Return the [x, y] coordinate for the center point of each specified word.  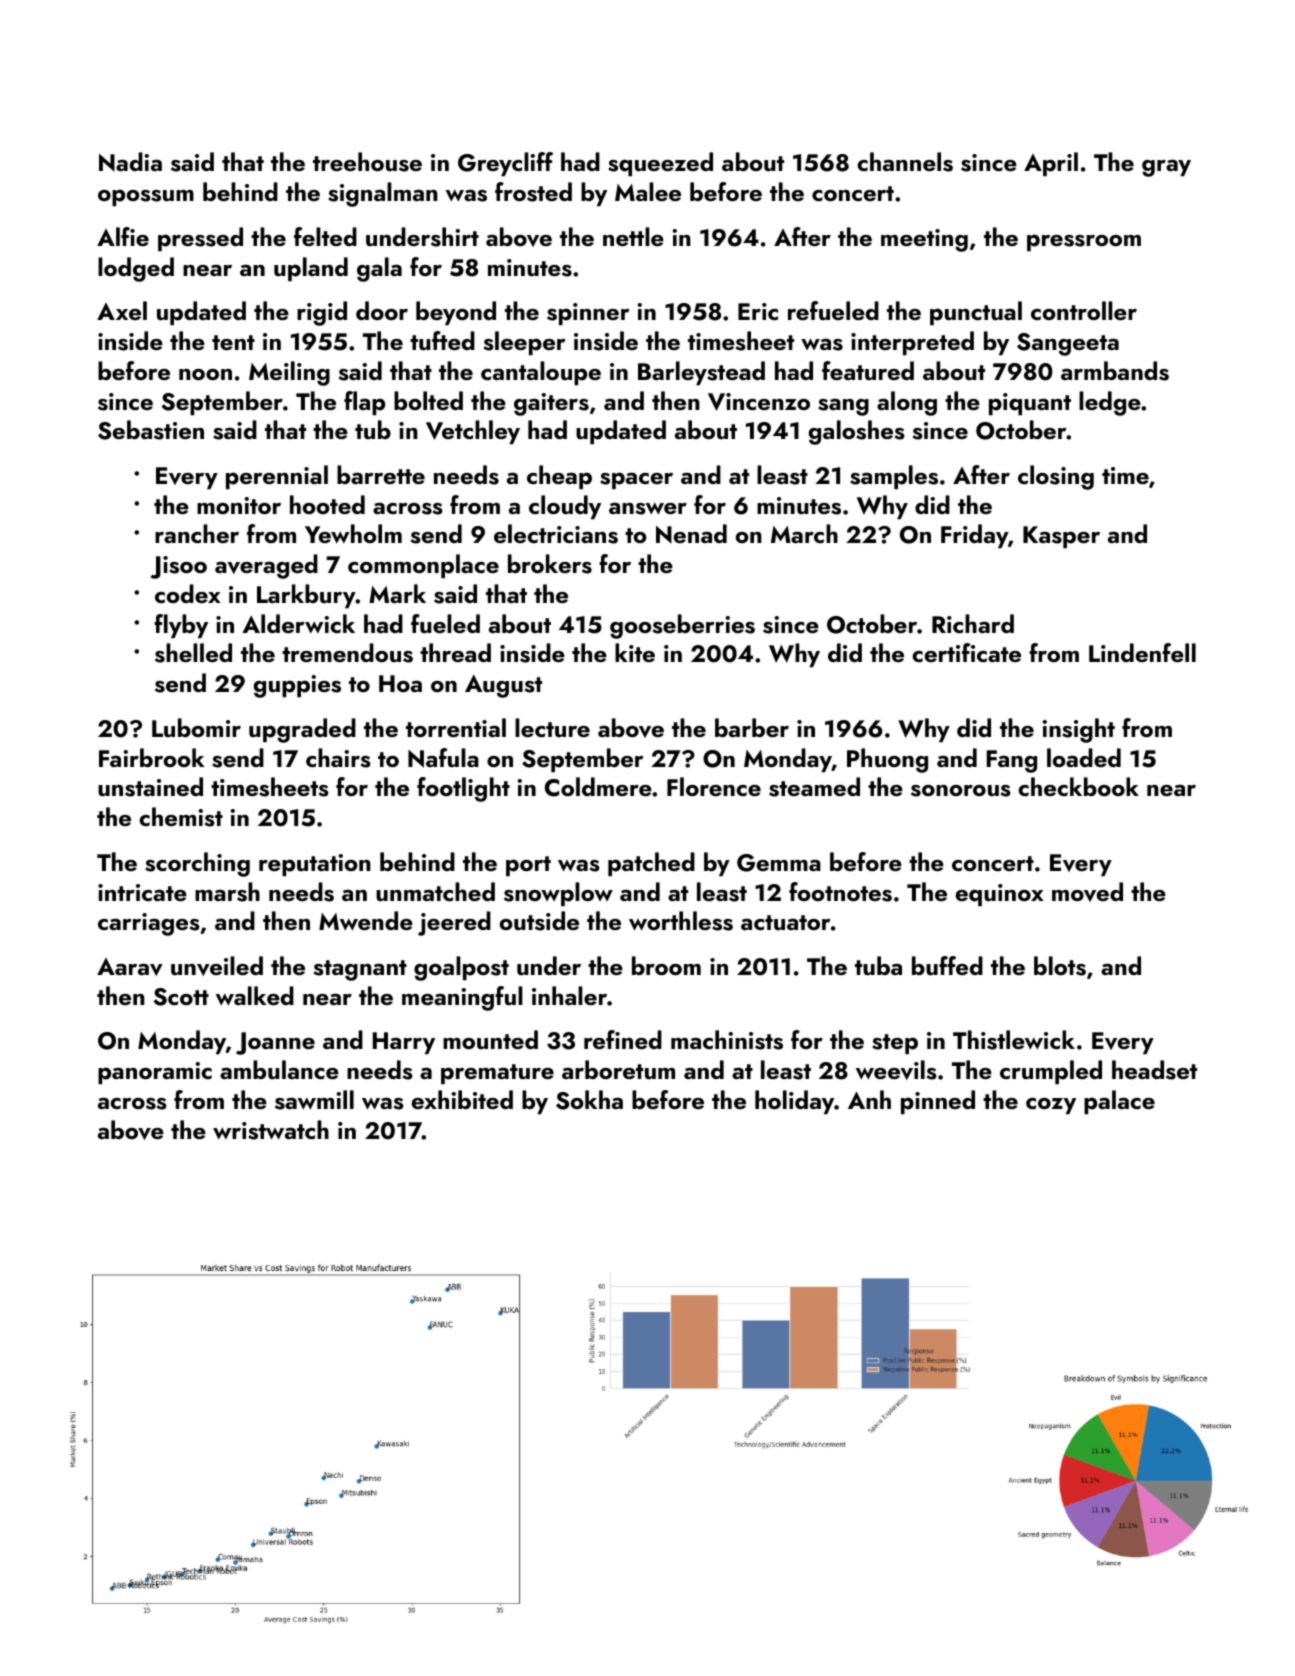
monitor [239, 505]
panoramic [155, 1073]
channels [905, 162]
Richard [973, 623]
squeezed [660, 164]
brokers [550, 564]
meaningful [462, 998]
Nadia [130, 162]
